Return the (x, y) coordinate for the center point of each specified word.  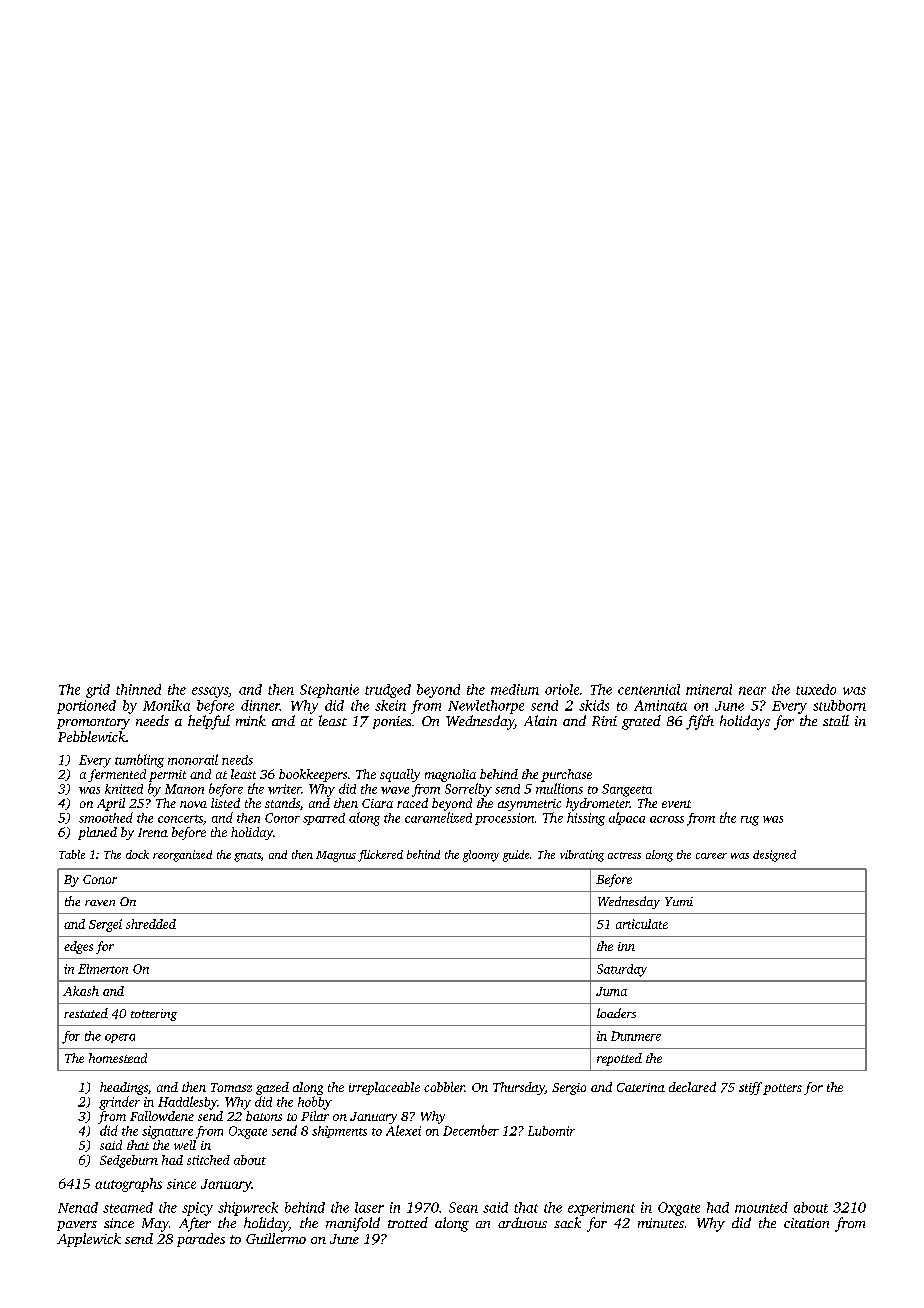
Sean (463, 1207)
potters (782, 1089)
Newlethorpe (486, 707)
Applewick (89, 1240)
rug (750, 821)
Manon (184, 789)
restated (86, 1013)
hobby (315, 1103)
